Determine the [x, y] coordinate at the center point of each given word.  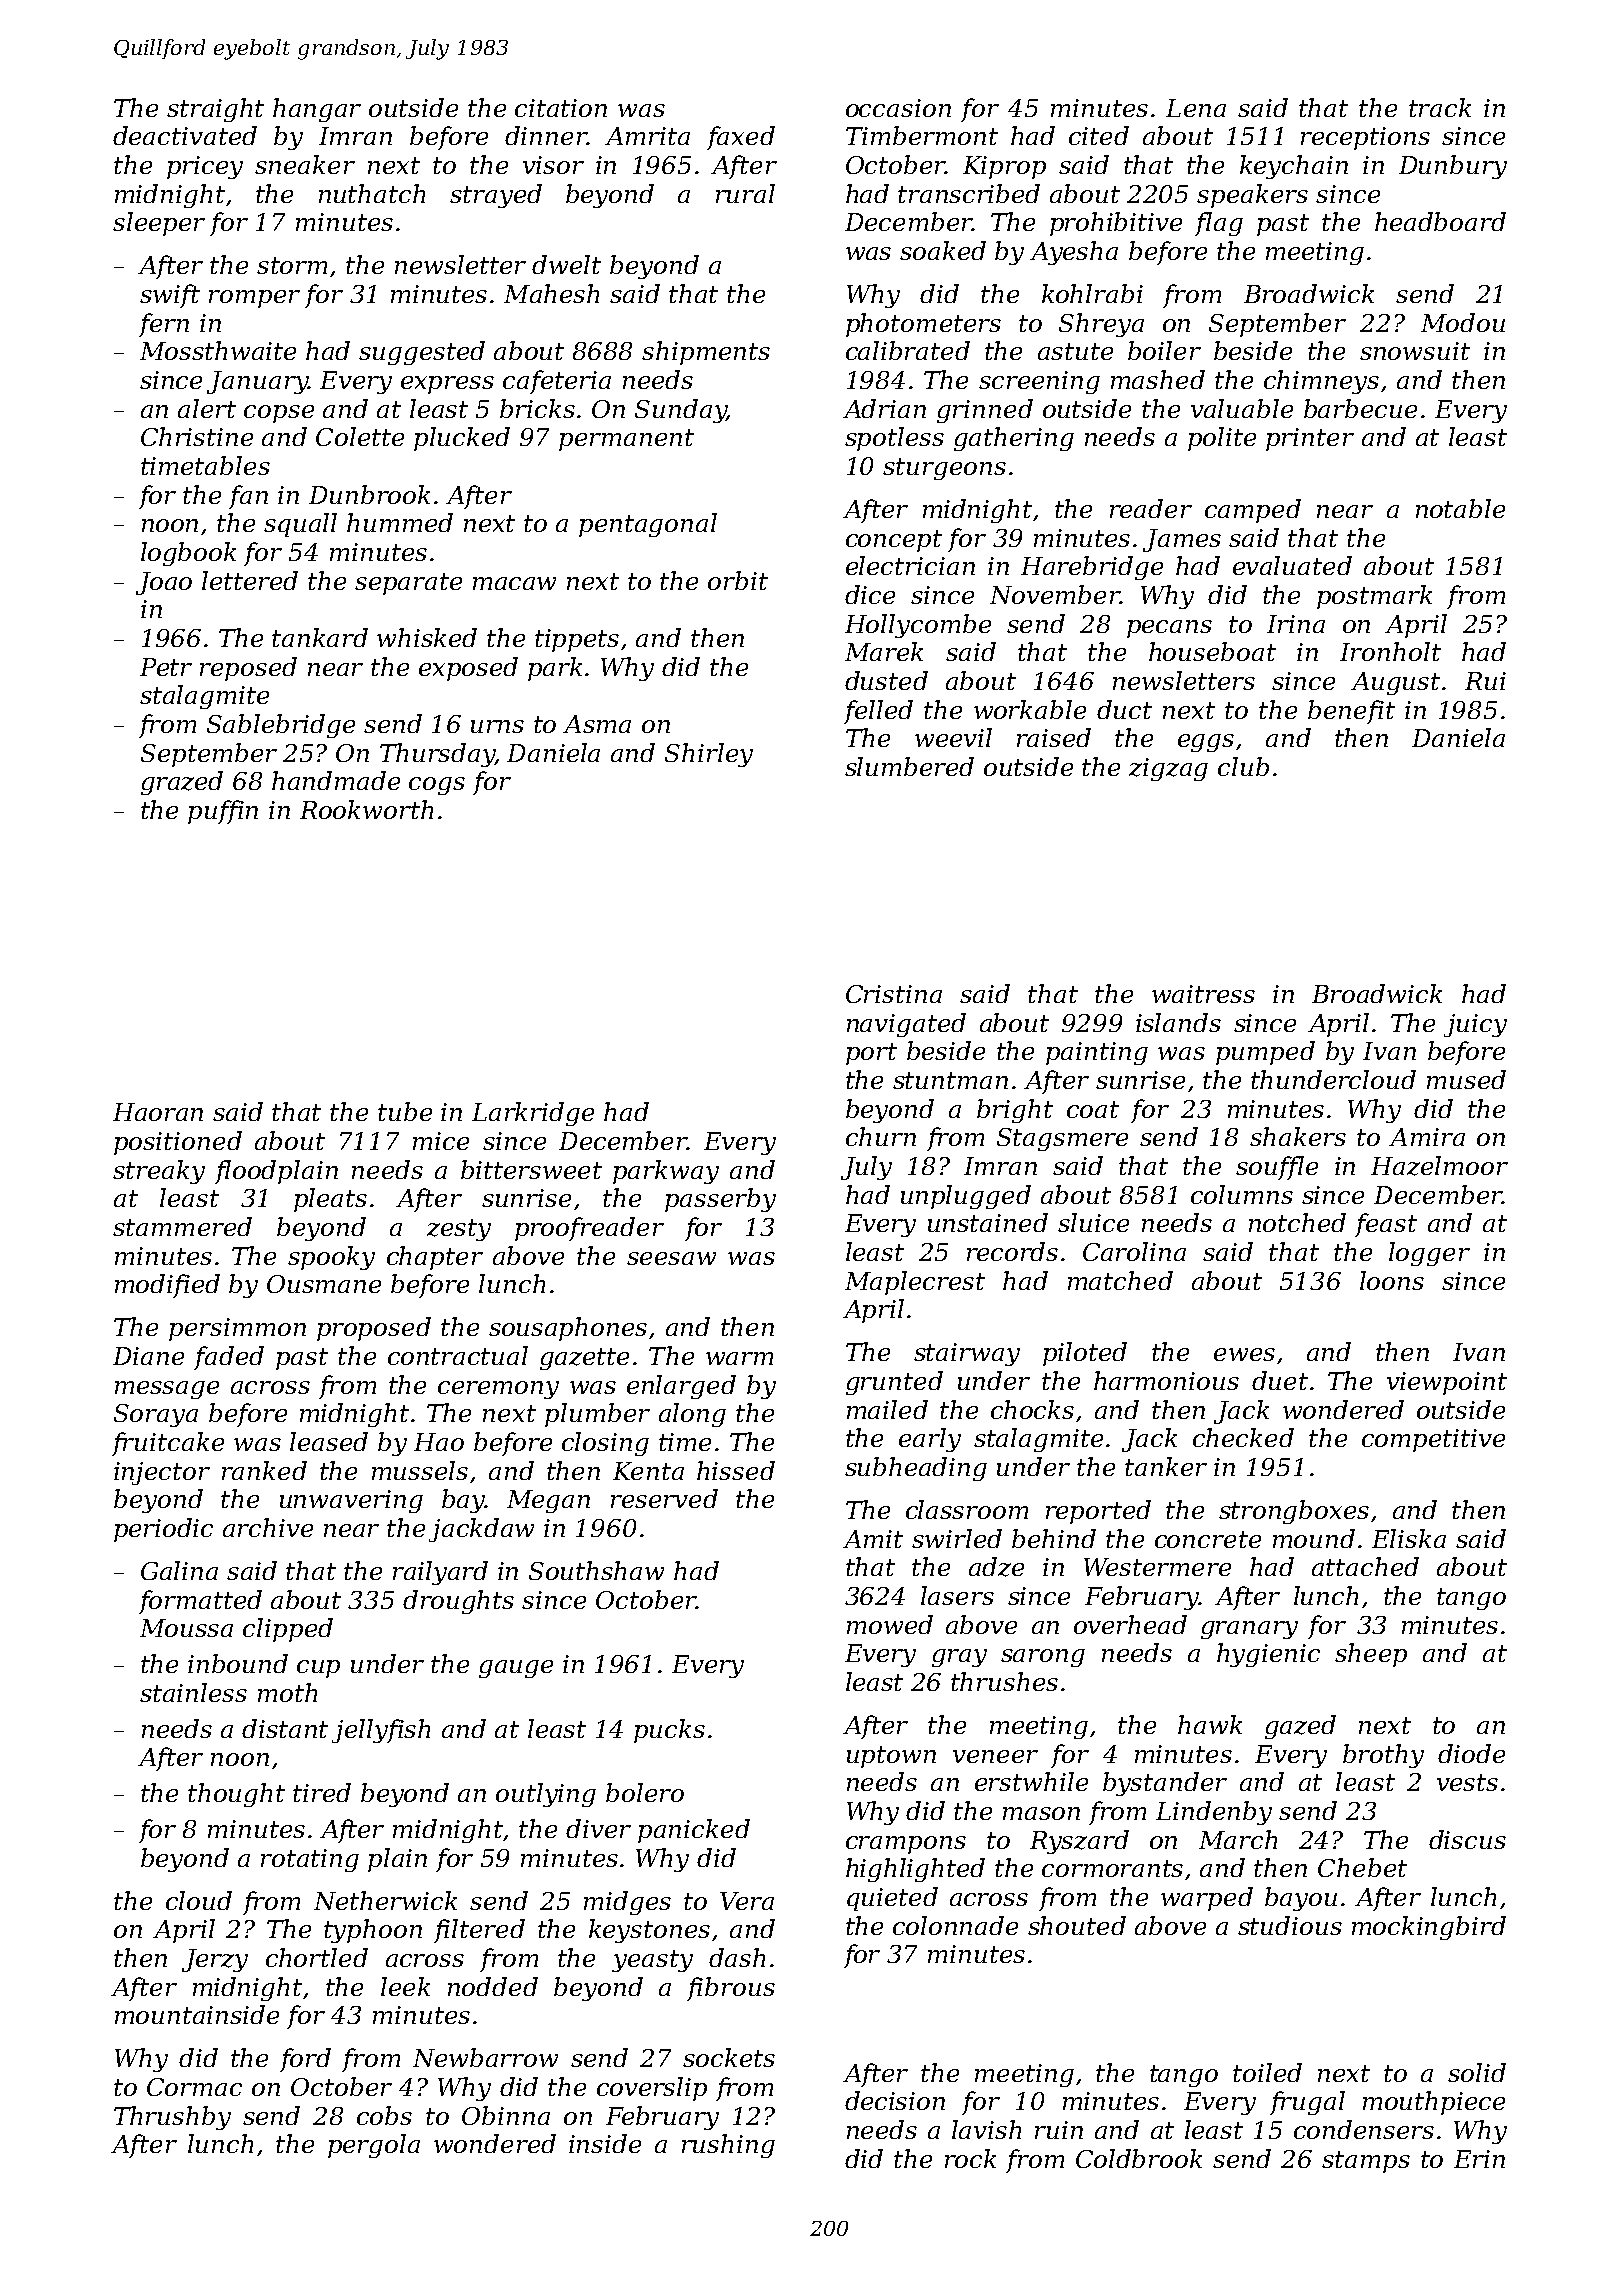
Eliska [1409, 1538]
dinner [546, 135]
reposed [248, 669]
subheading [916, 1469]
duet [1280, 1380]
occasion [898, 108]
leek [405, 1986]
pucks [669, 1731]
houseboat [1212, 651]
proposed [374, 1329]
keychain [1294, 167]
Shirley [709, 755]
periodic [163, 1530]
